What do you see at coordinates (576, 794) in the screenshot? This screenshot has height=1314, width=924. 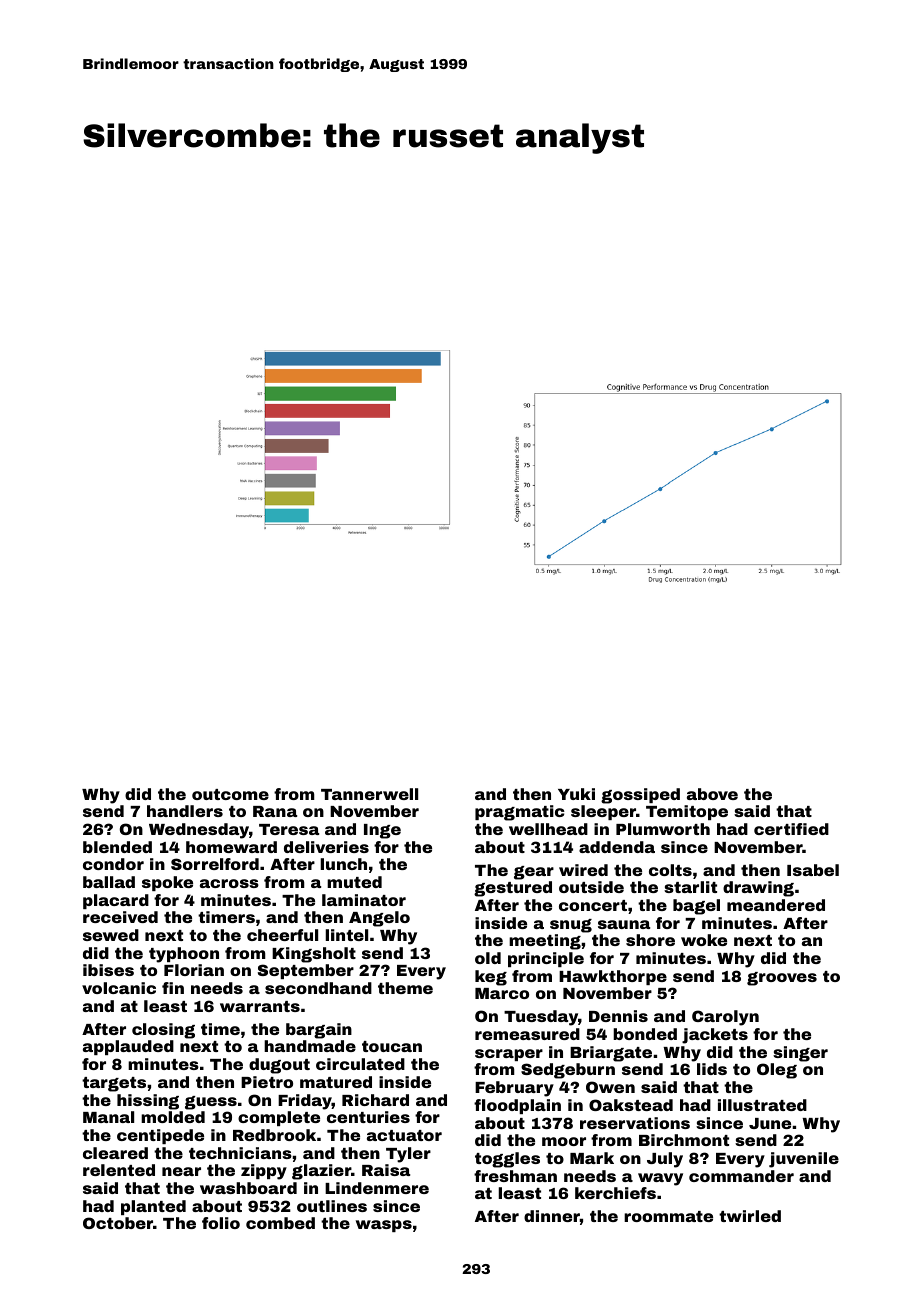 I see `Yuki` at bounding box center [576, 794].
